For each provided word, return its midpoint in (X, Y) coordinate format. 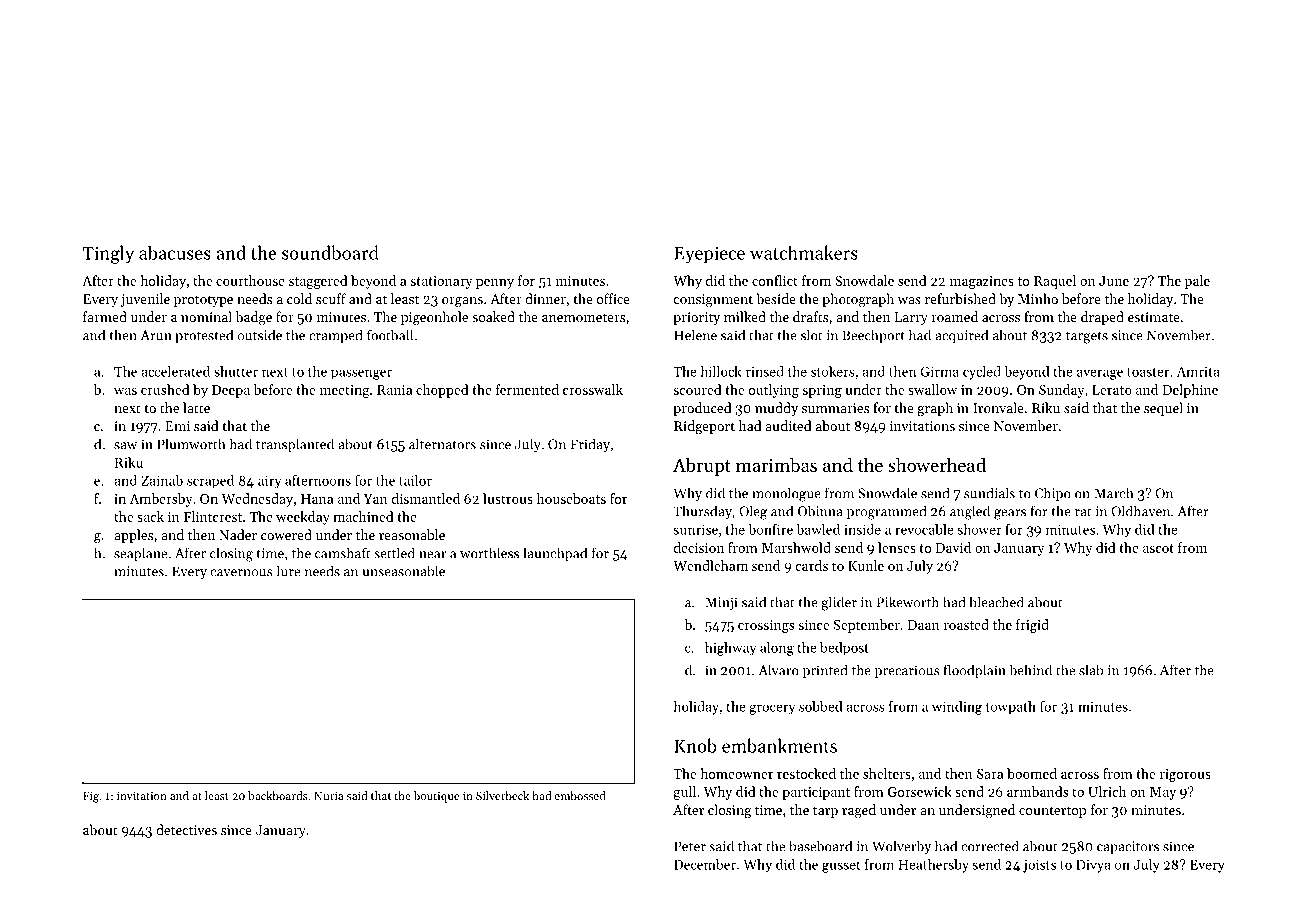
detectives (186, 829)
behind (1031, 670)
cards (811, 565)
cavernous (242, 573)
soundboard (330, 252)
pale (1197, 282)
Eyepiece (709, 255)
